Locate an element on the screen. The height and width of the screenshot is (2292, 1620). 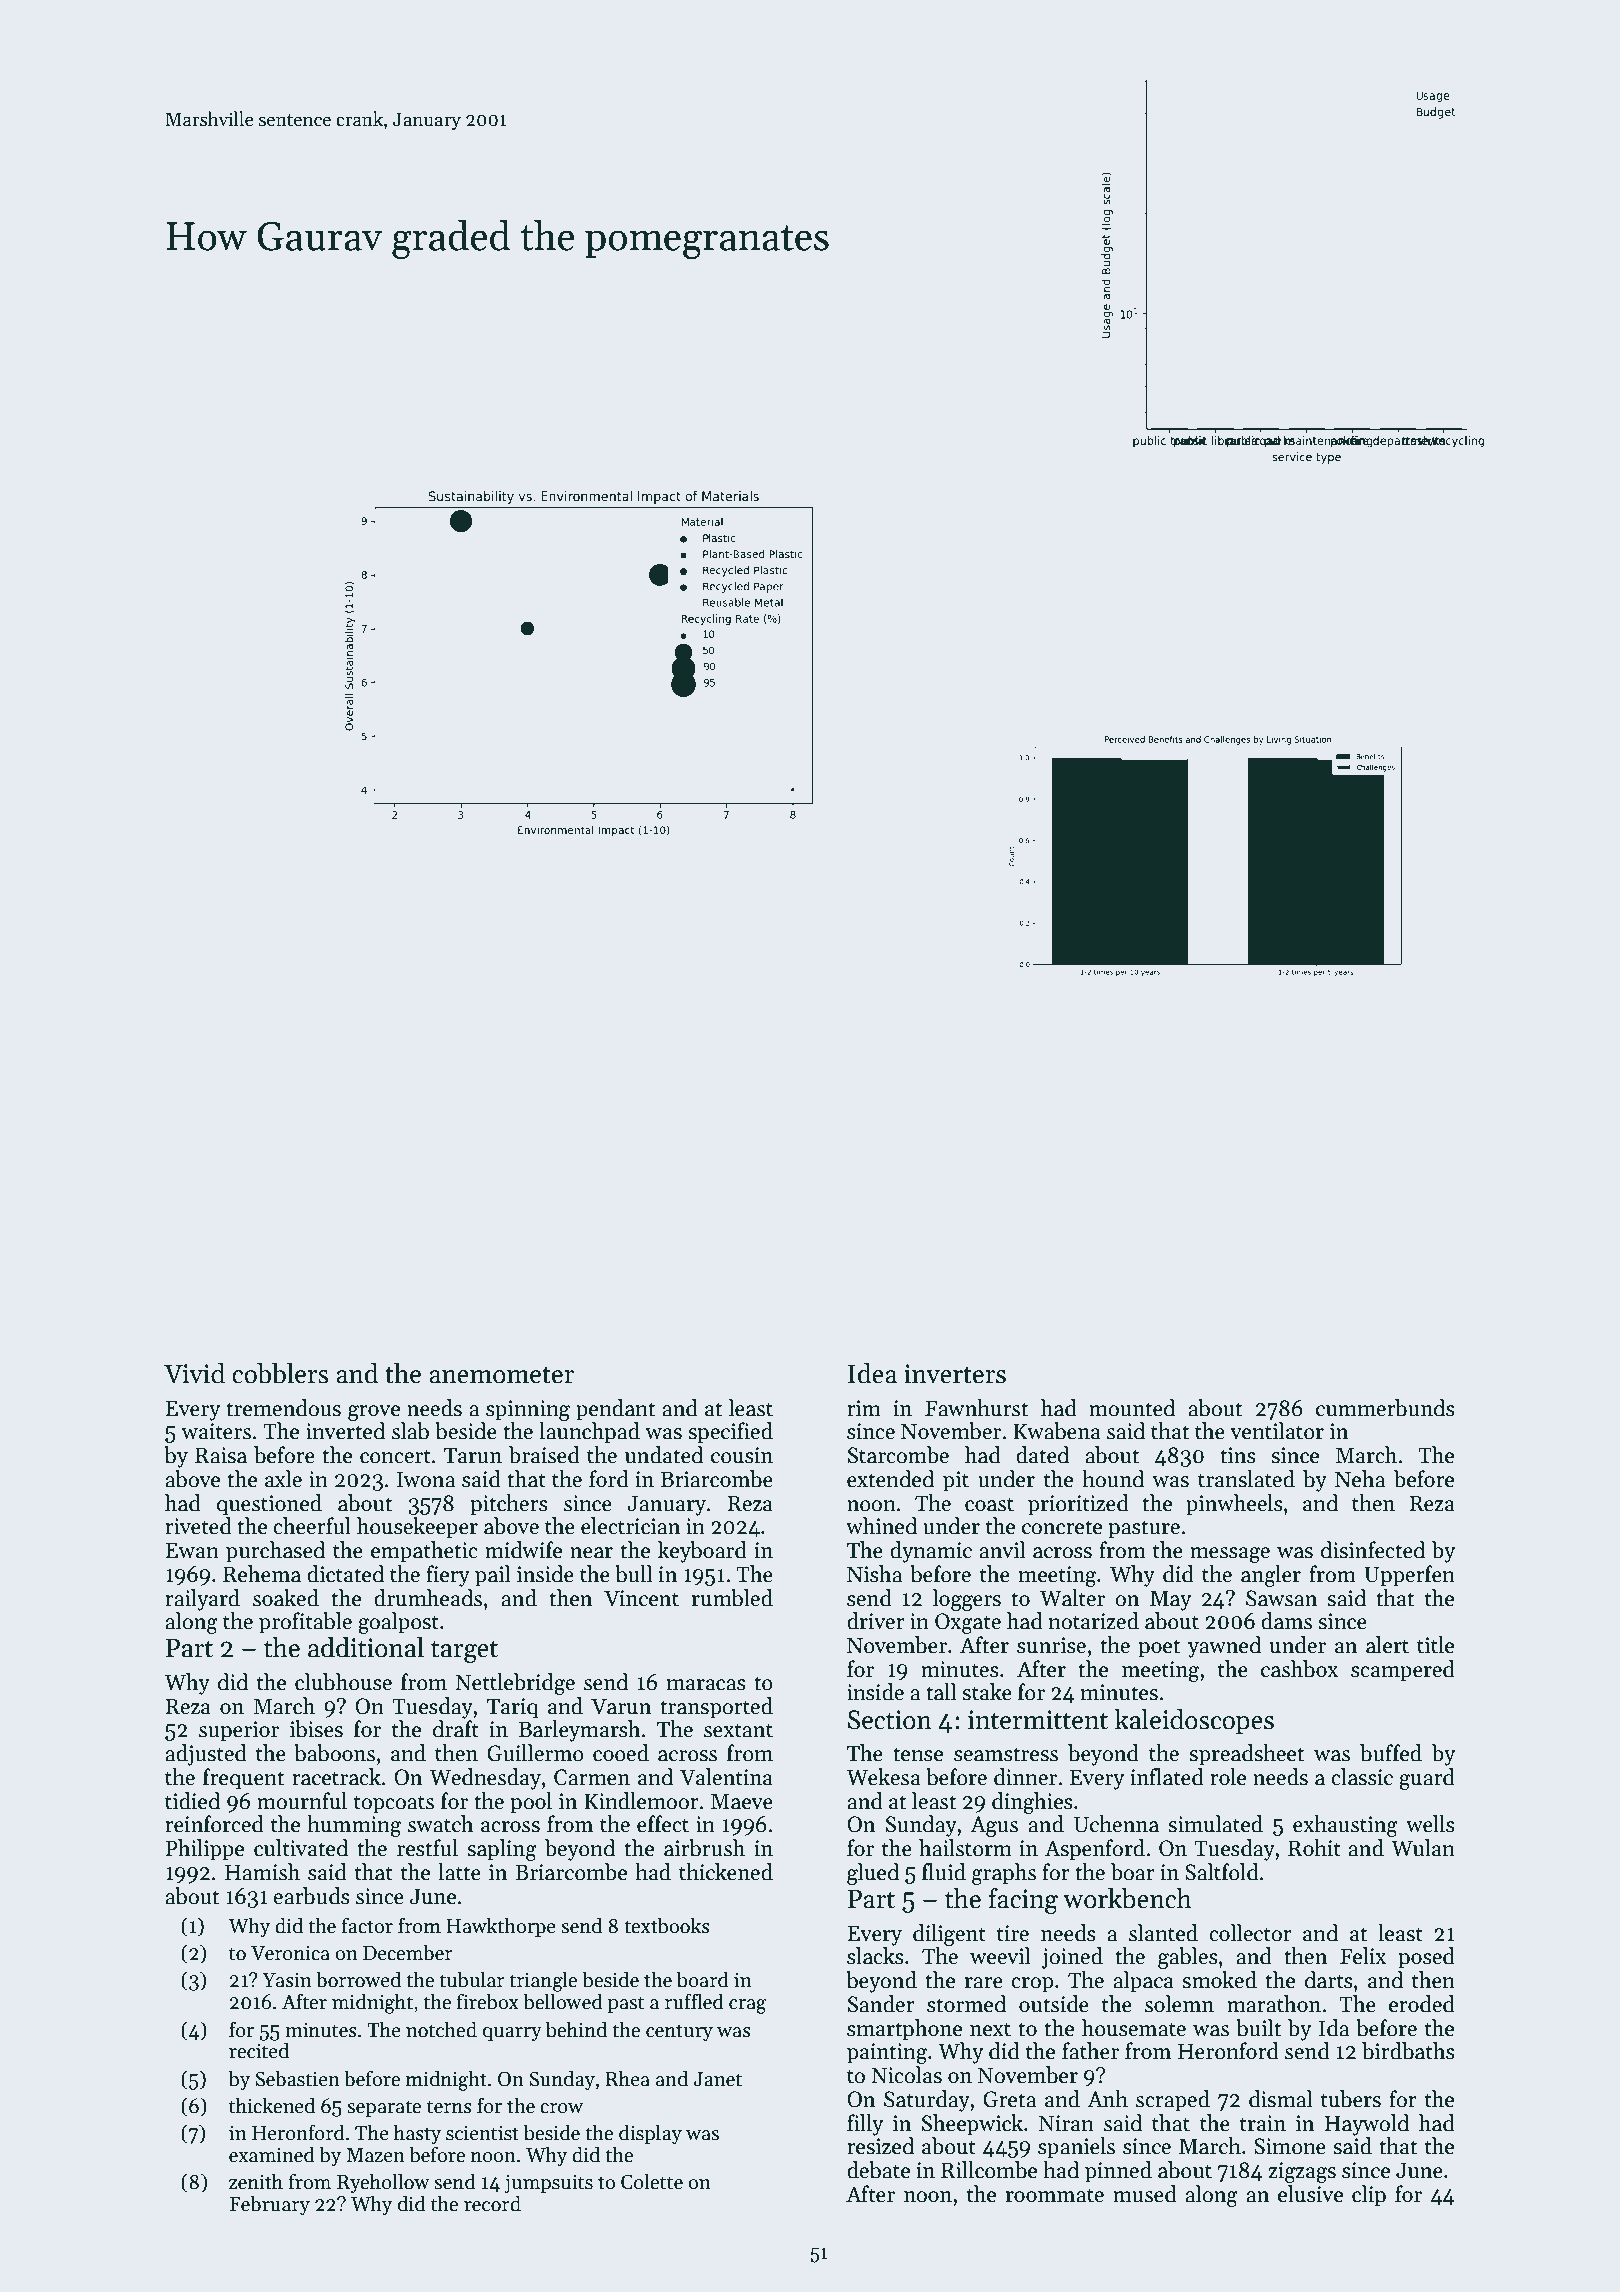
slacks is located at coordinates (875, 1956).
